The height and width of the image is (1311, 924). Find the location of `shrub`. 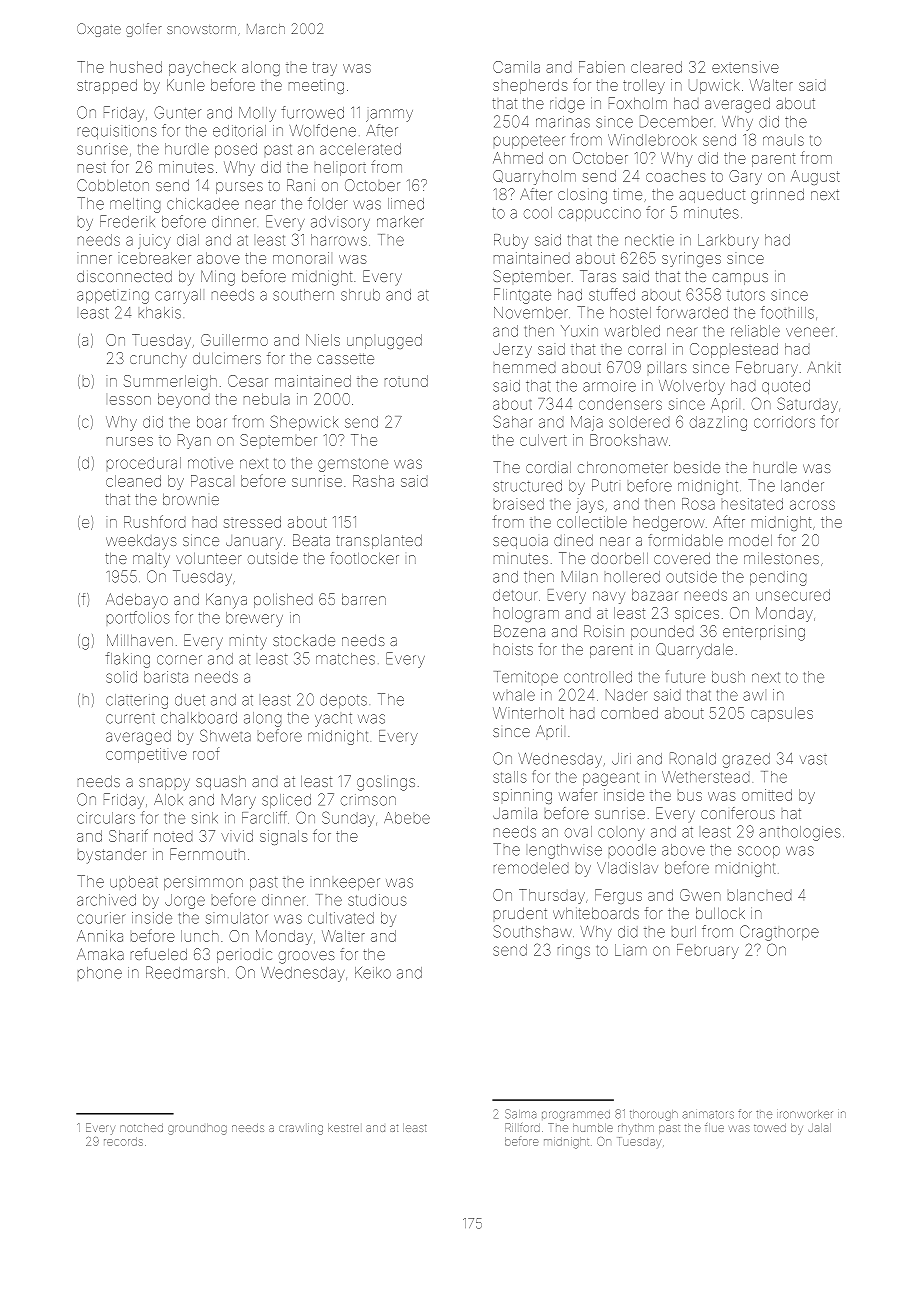

shrub is located at coordinates (360, 295).
